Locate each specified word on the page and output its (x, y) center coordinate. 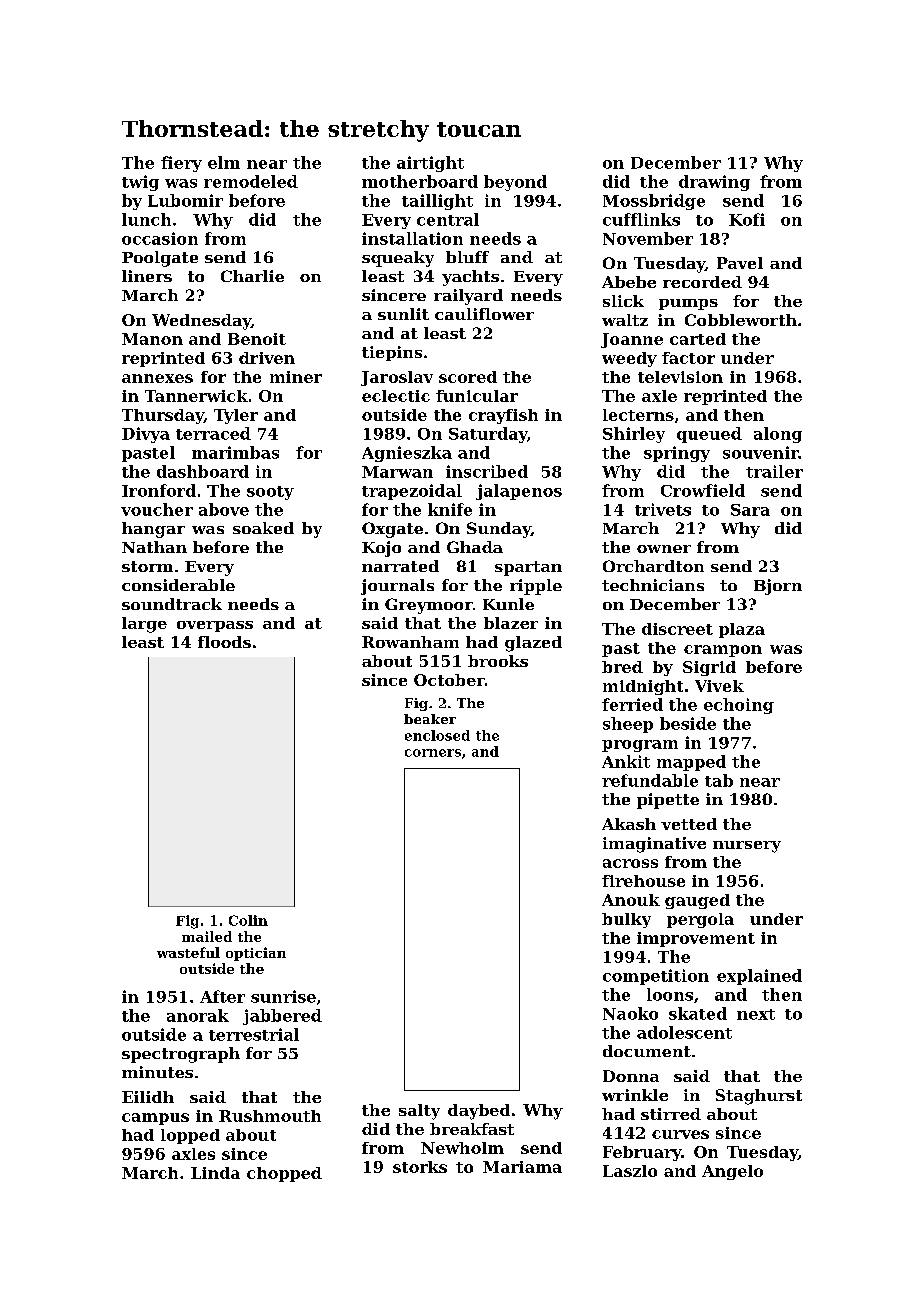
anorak (198, 1015)
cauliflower (484, 314)
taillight (437, 202)
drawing (714, 183)
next (756, 1014)
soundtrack (172, 604)
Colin (248, 920)
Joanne (632, 340)
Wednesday (201, 322)
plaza (742, 630)
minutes (157, 1072)
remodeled (251, 181)
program (640, 746)
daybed (479, 1112)
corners (433, 753)
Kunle (508, 604)
